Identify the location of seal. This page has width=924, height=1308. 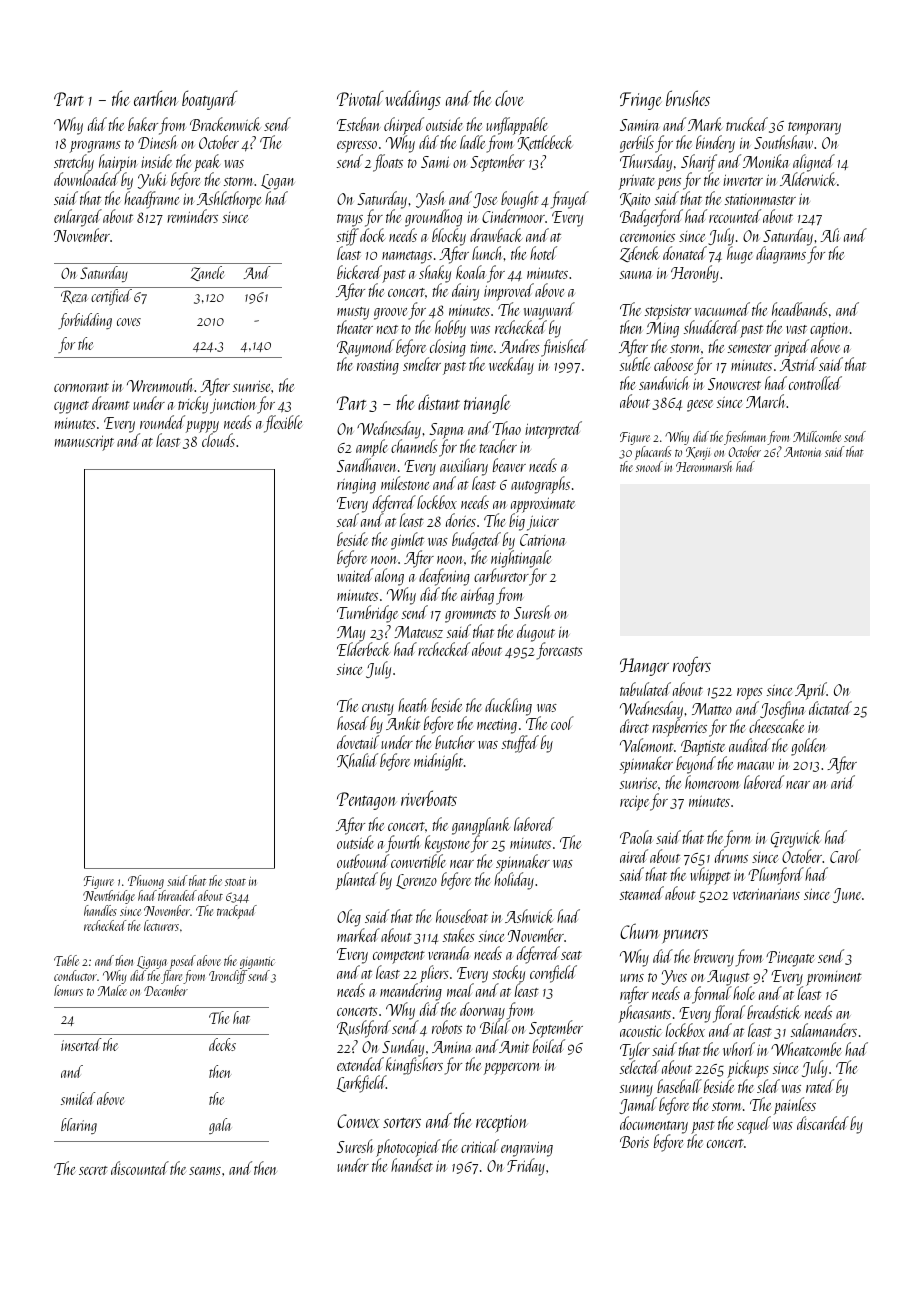
(348, 520).
